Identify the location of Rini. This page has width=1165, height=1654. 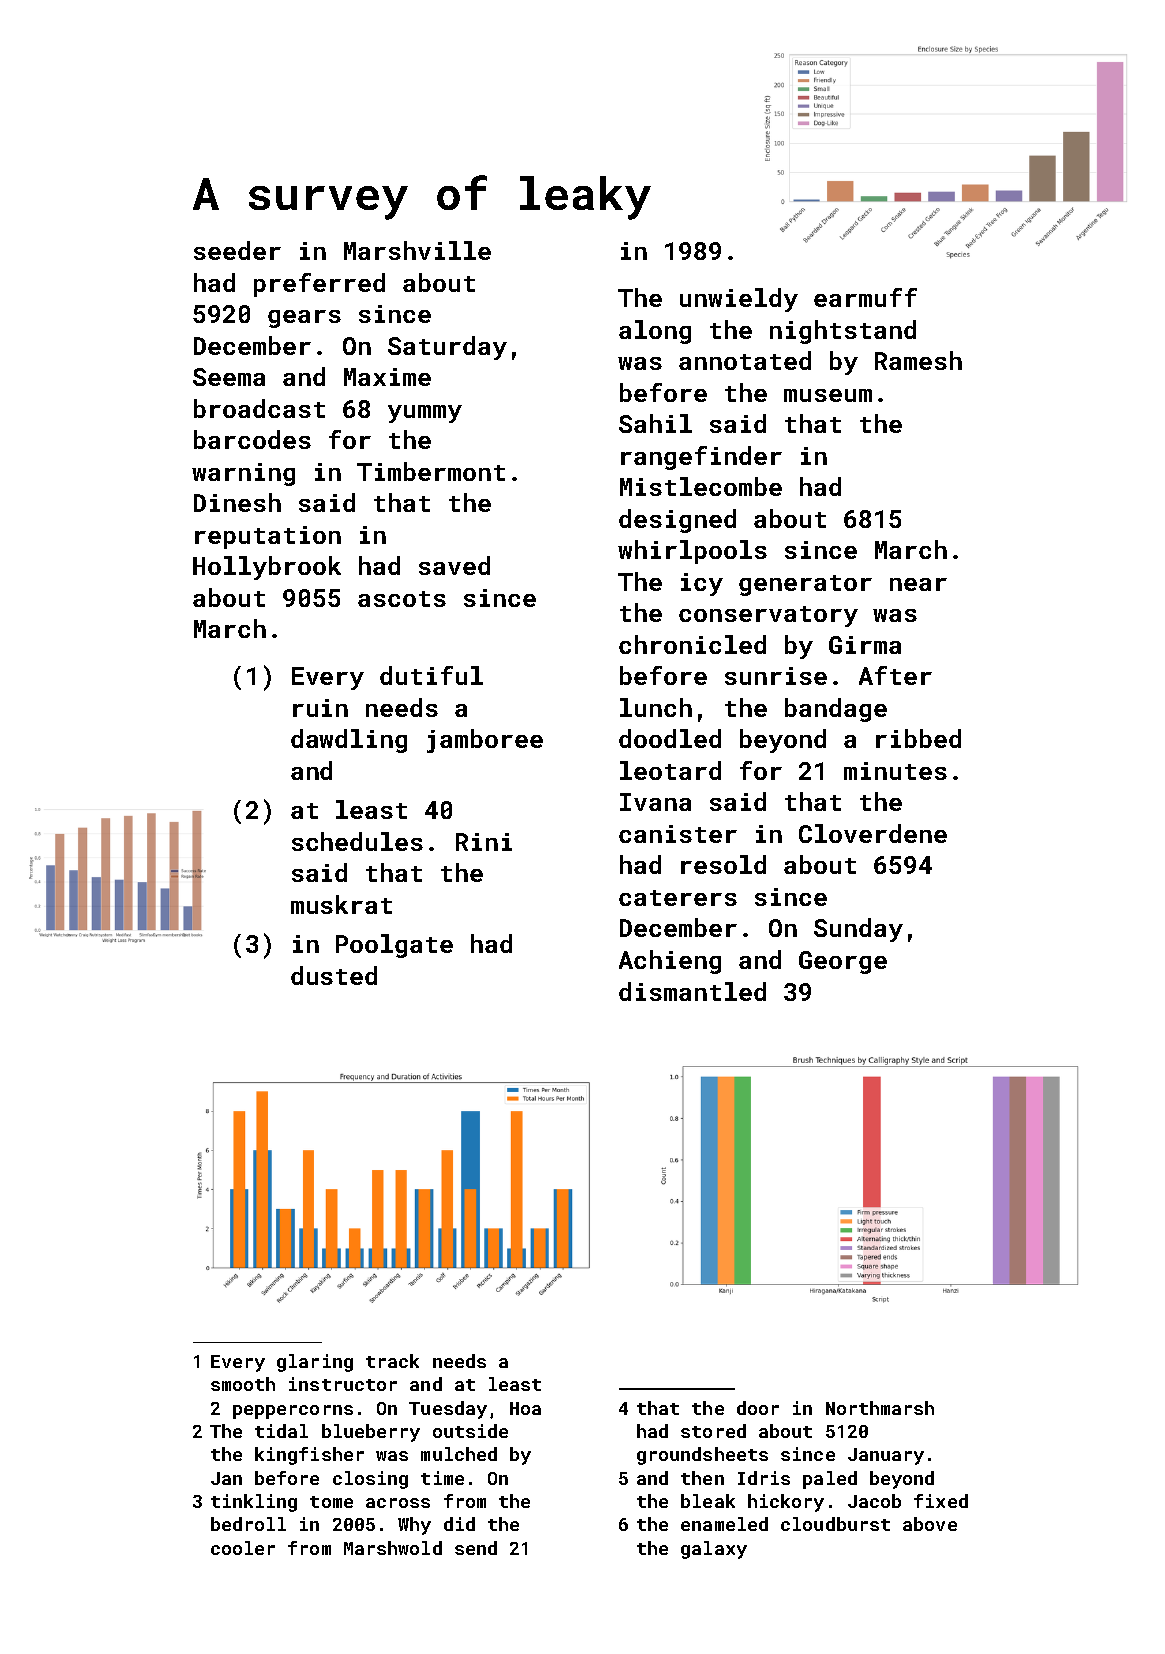
(484, 842).
